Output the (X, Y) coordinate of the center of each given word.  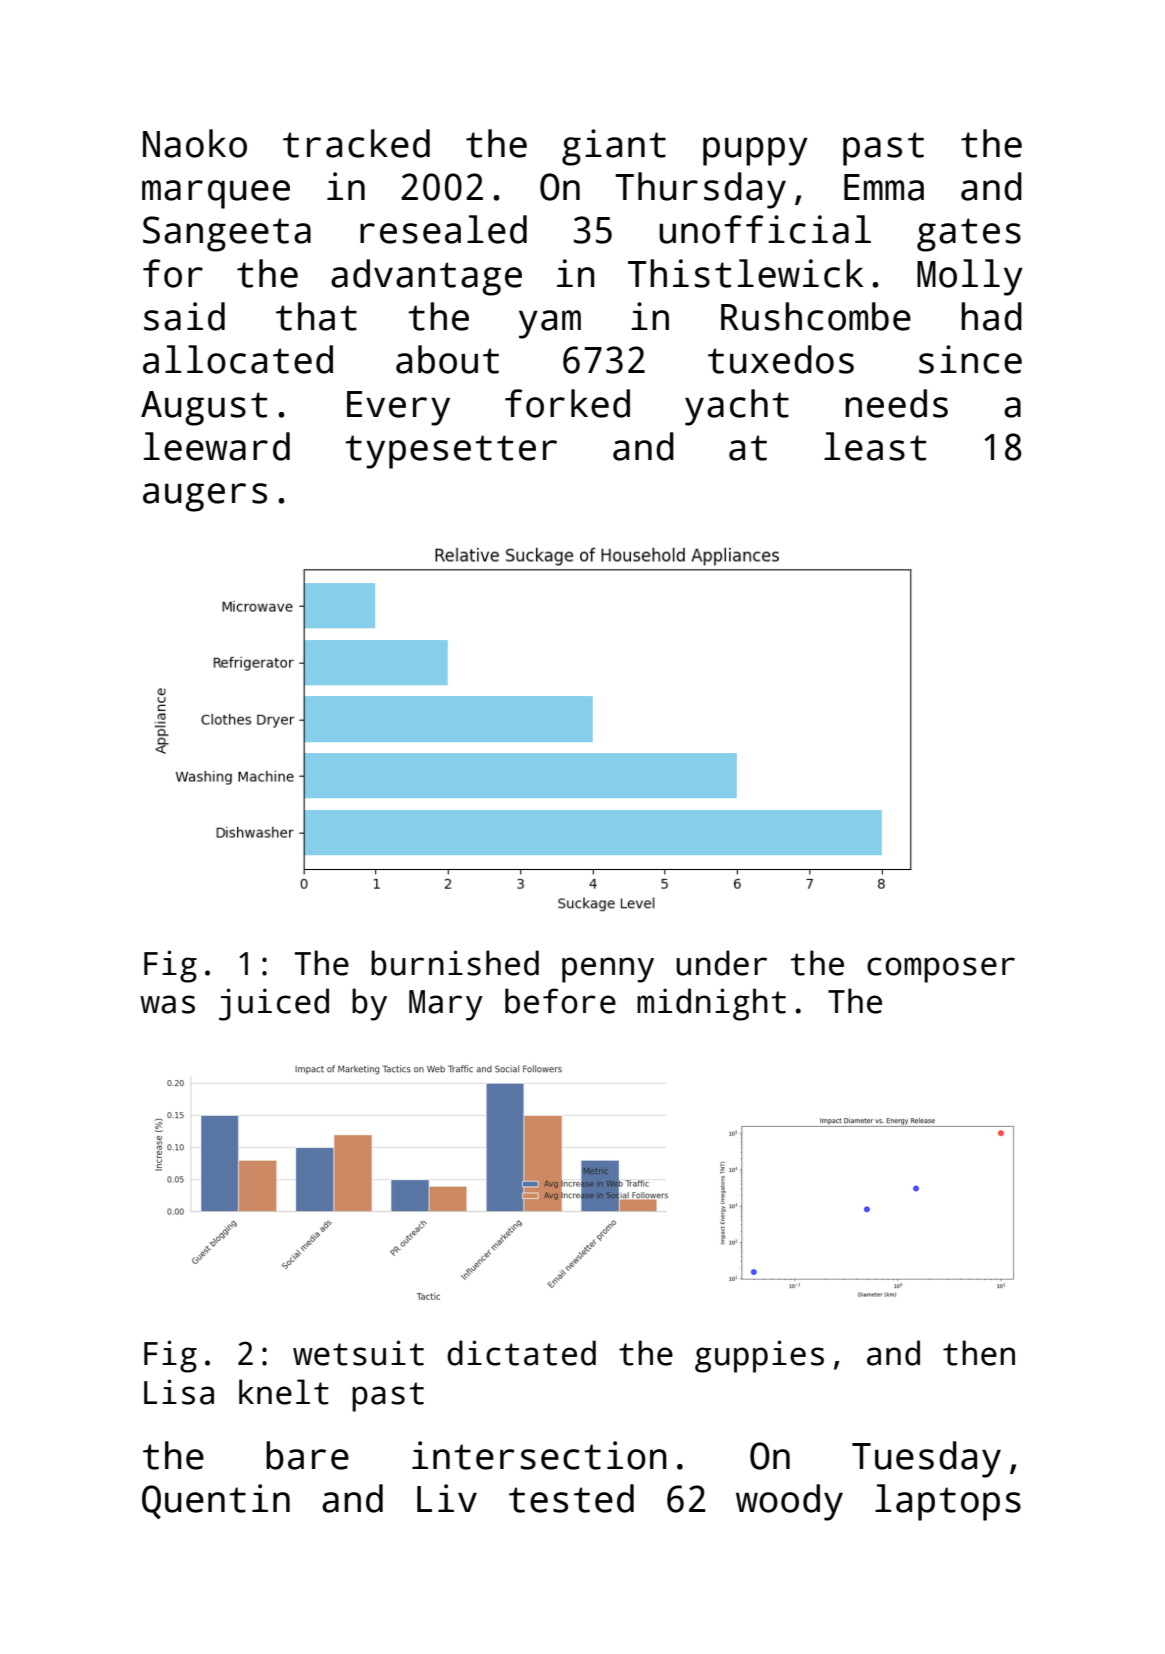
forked (567, 403)
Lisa (179, 1392)
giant (614, 147)
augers (205, 497)
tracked (356, 143)
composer (941, 970)
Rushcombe (816, 316)
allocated (238, 359)
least (875, 446)
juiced (274, 1004)
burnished (455, 963)
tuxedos (781, 359)
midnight (711, 1004)
